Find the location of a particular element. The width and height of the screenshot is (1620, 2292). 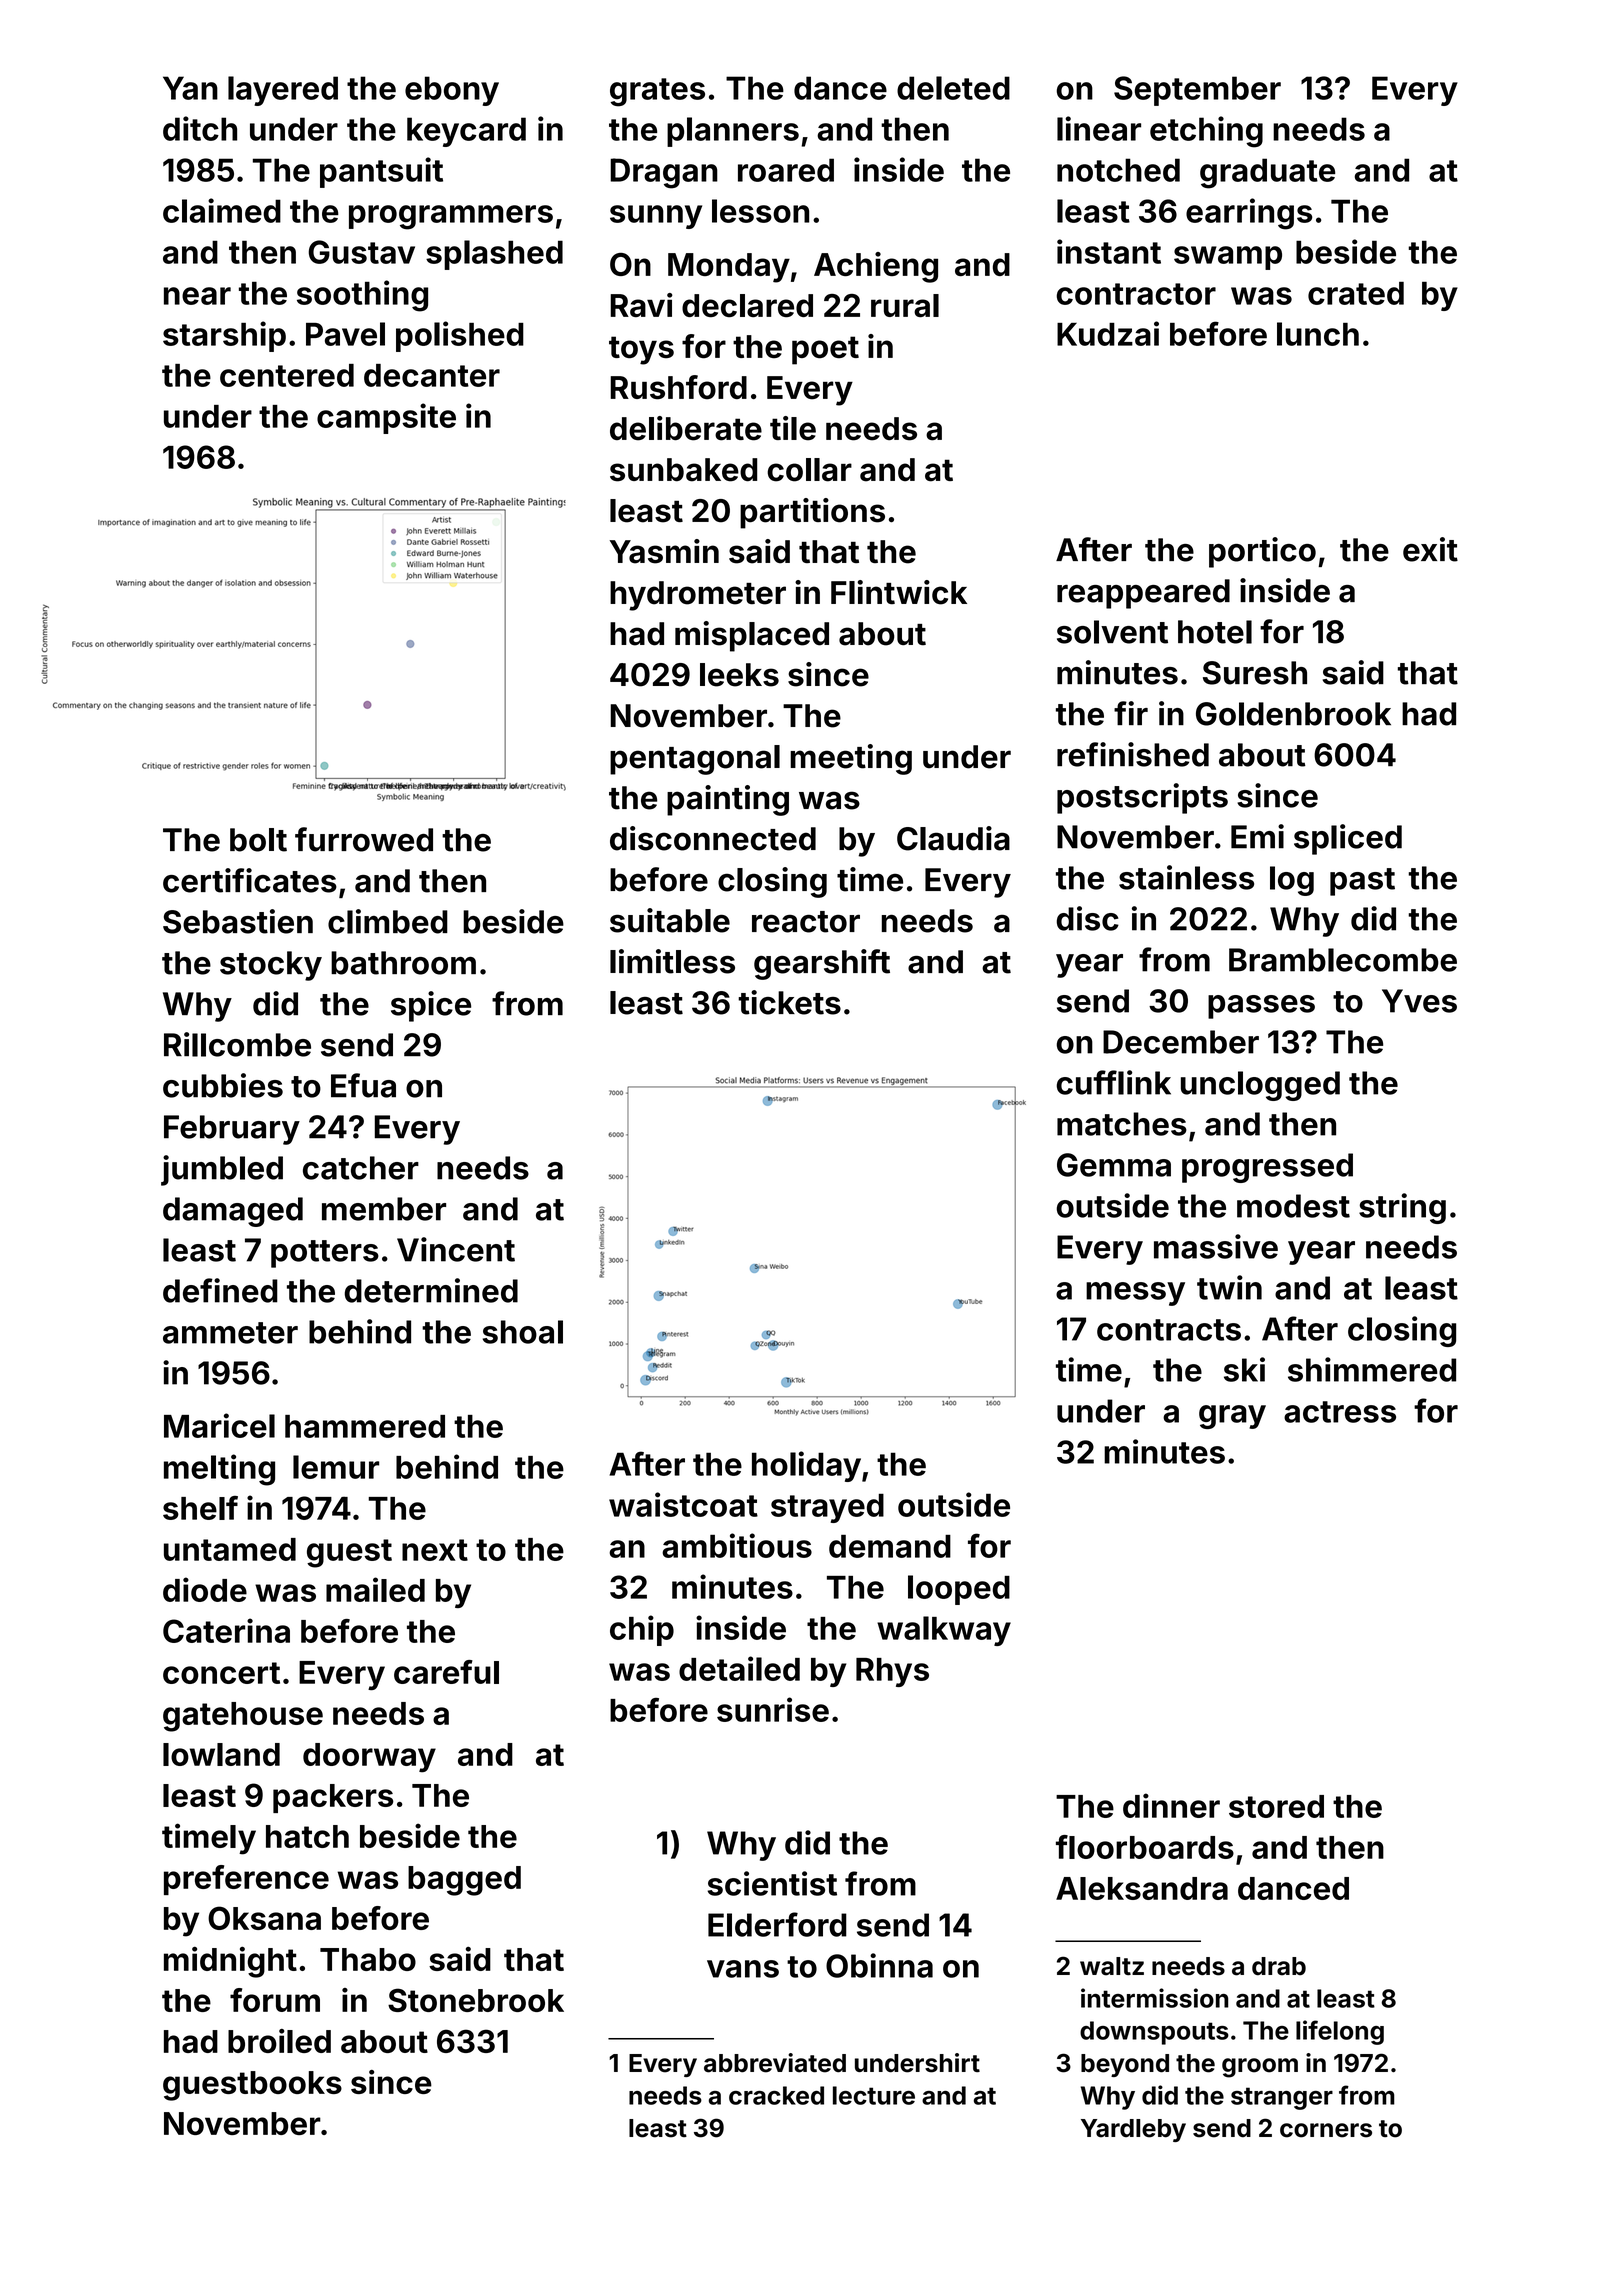

bolt is located at coordinates (258, 840).
